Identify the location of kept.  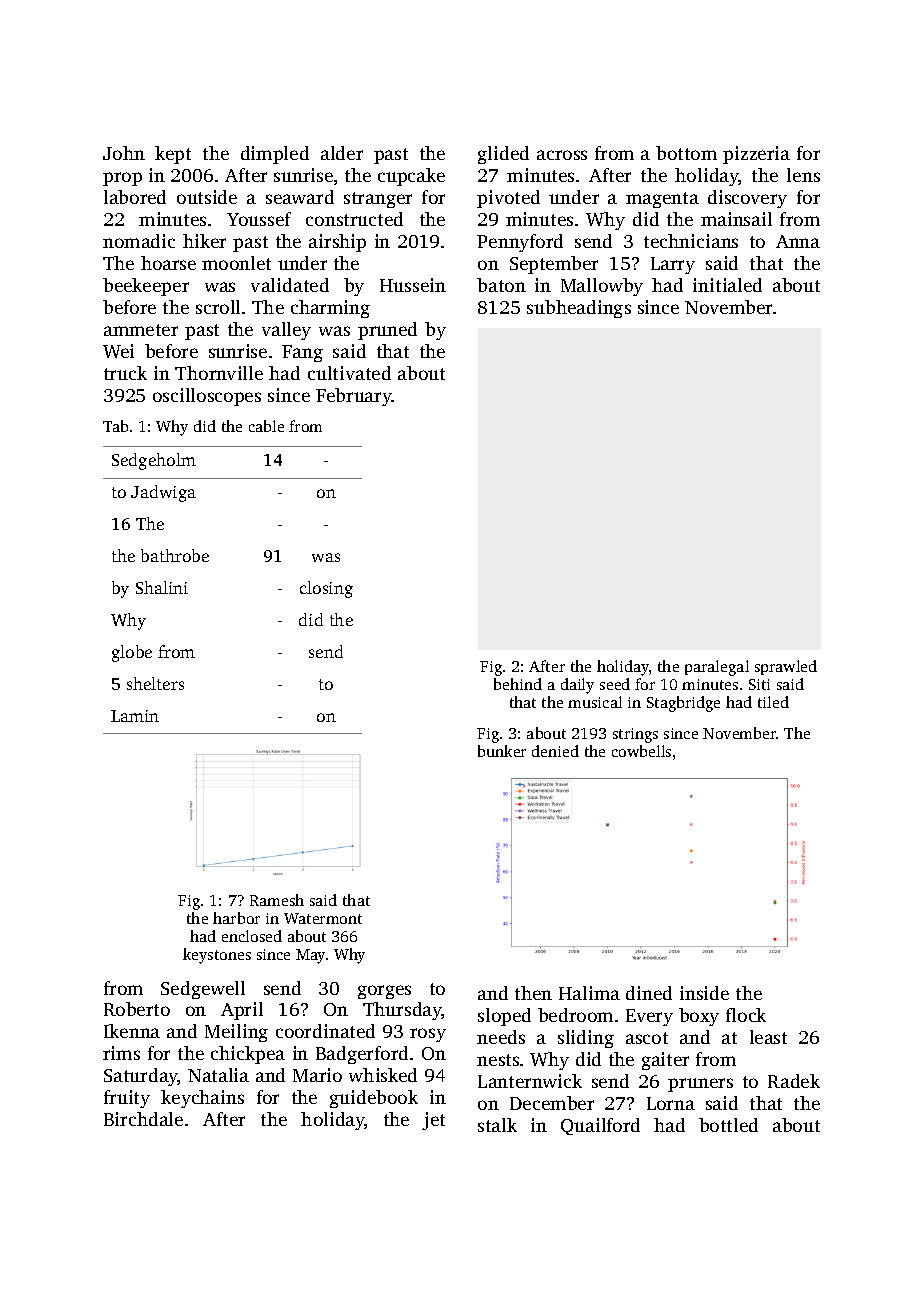
(173, 155).
